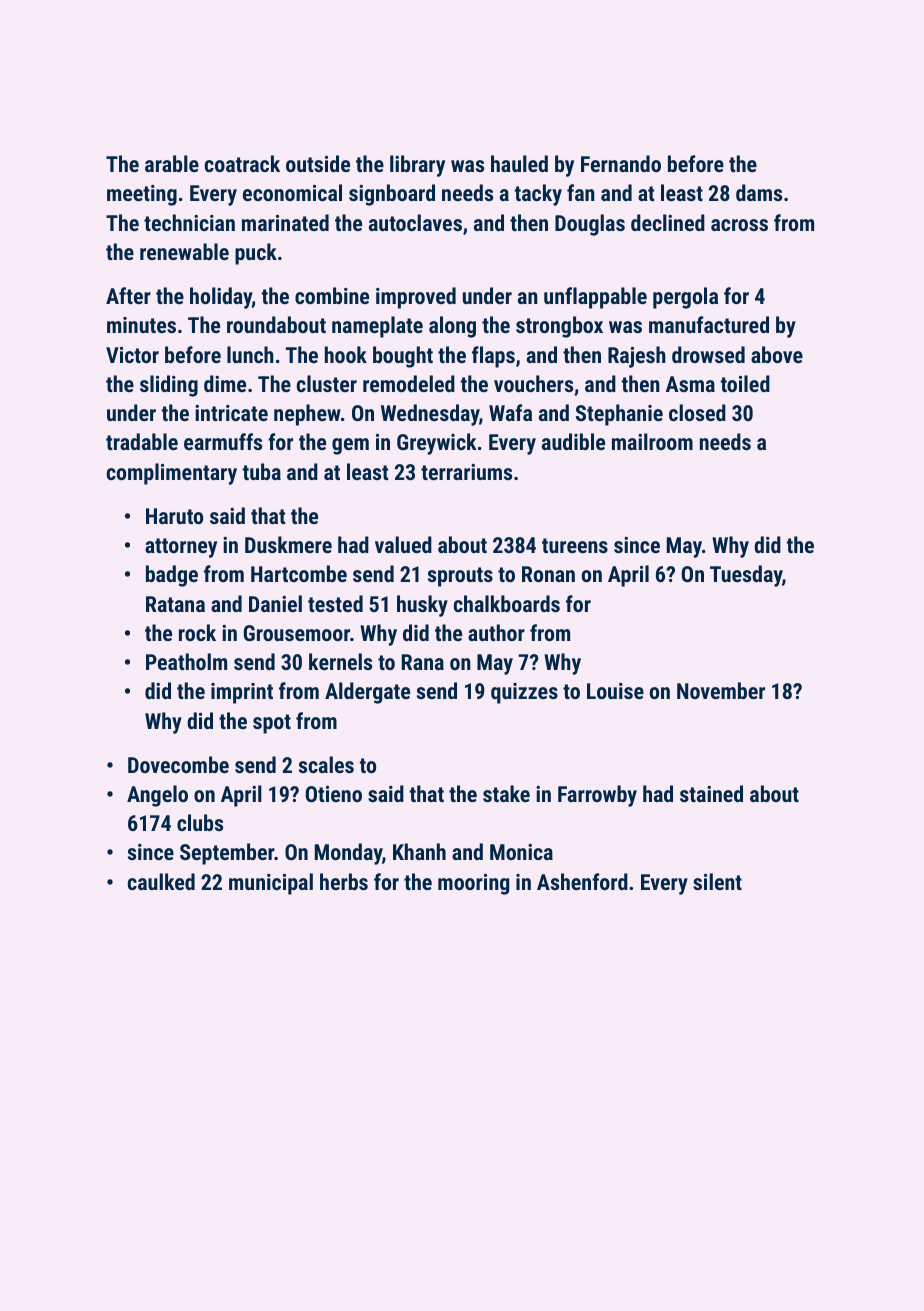  What do you see at coordinates (746, 576) in the image?
I see `Tuesday` at bounding box center [746, 576].
